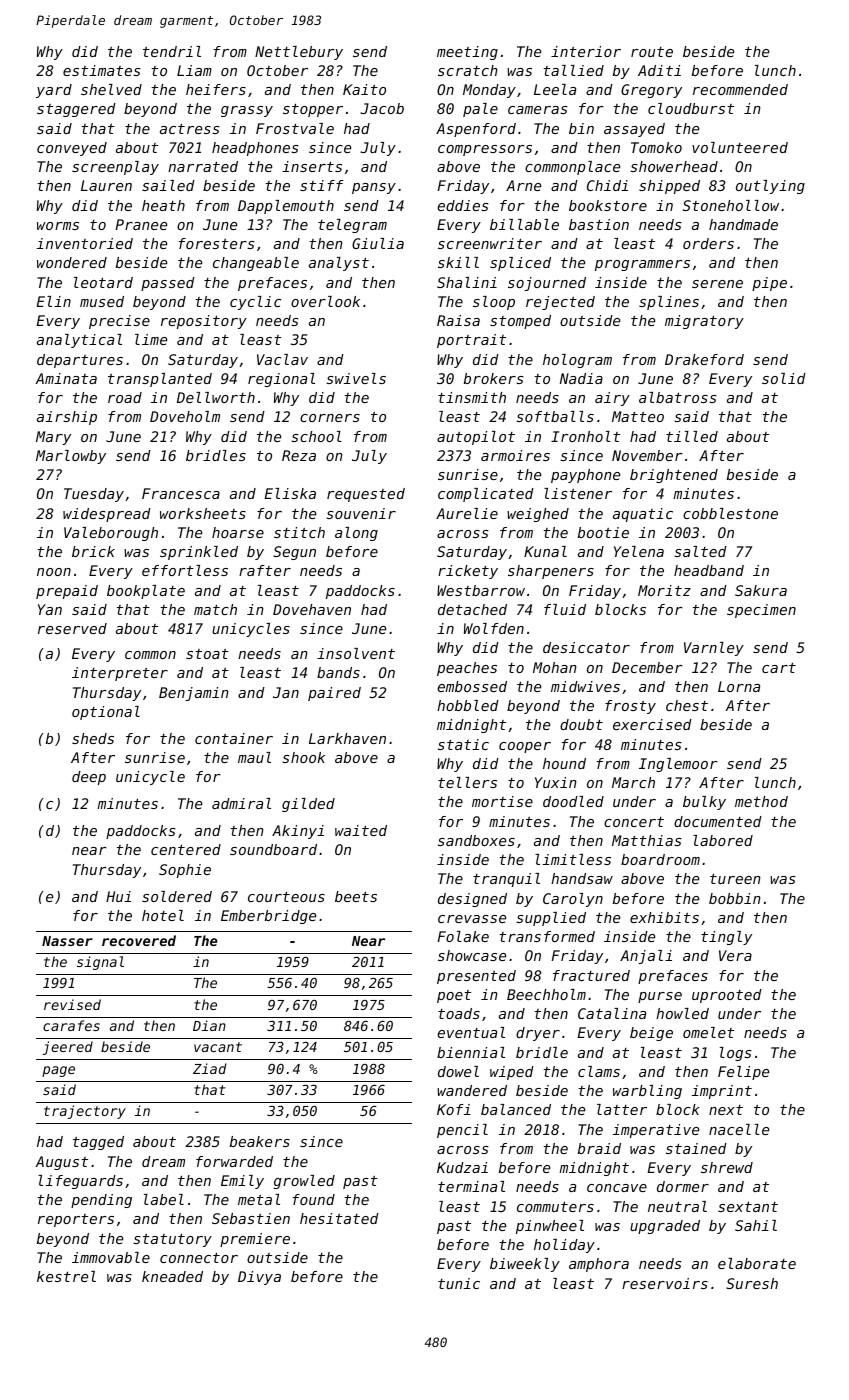 The width and height of the page is (849, 1400). I want to click on connector, so click(199, 1258).
